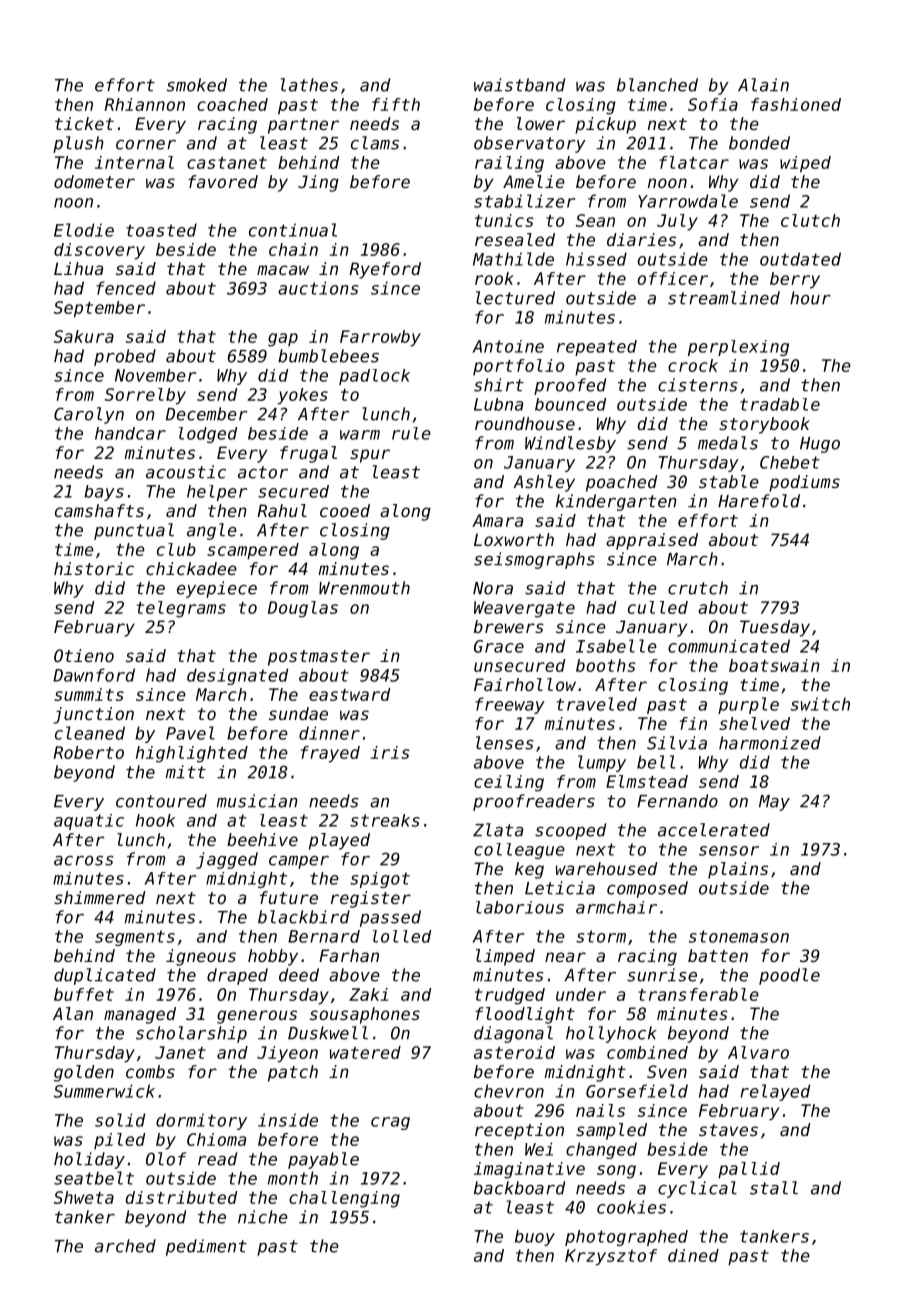  Describe the element at coordinates (774, 1188) in the document. I see `stall` at that location.
